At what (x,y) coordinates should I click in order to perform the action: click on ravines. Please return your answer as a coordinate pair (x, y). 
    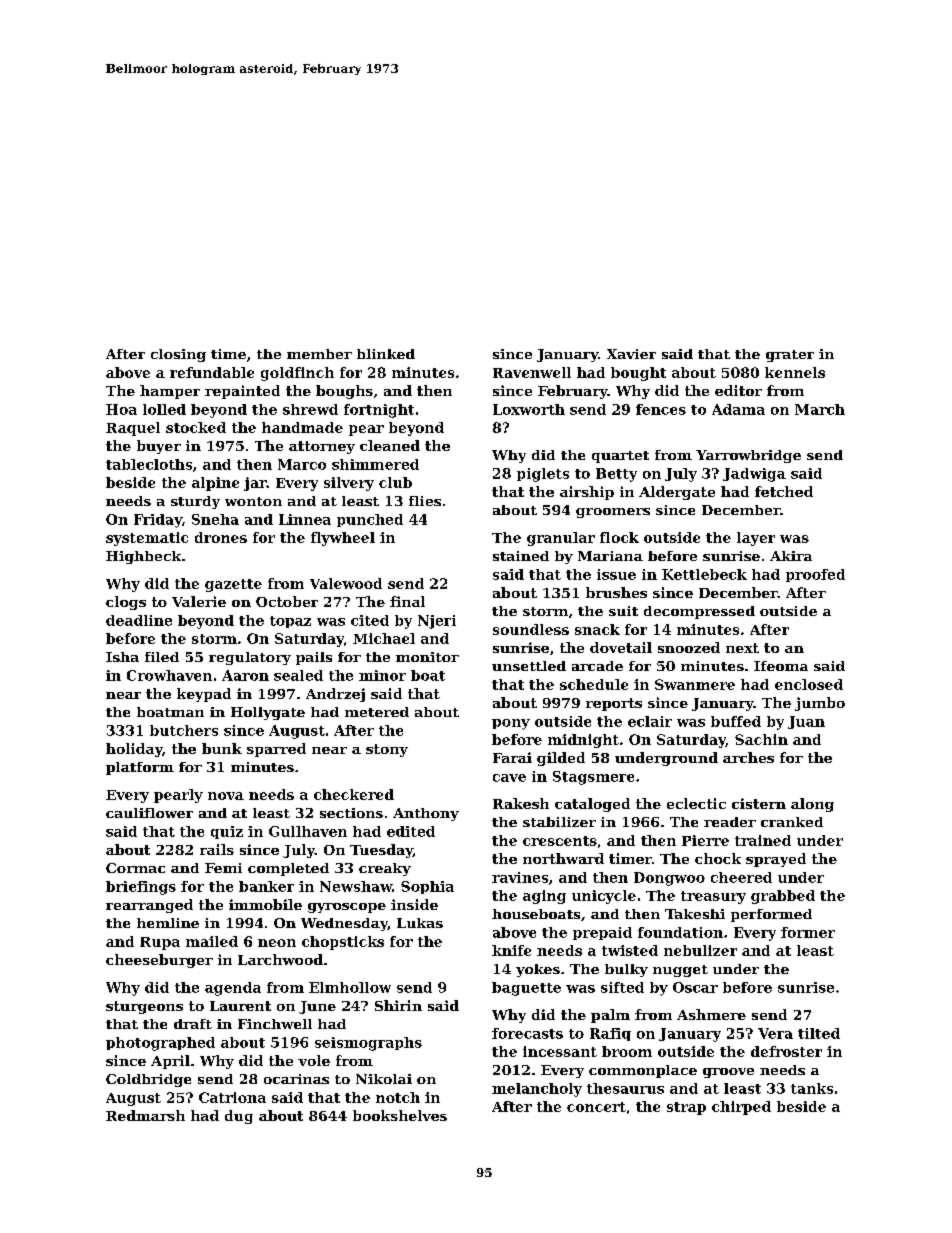
    Looking at the image, I should click on (520, 877).
